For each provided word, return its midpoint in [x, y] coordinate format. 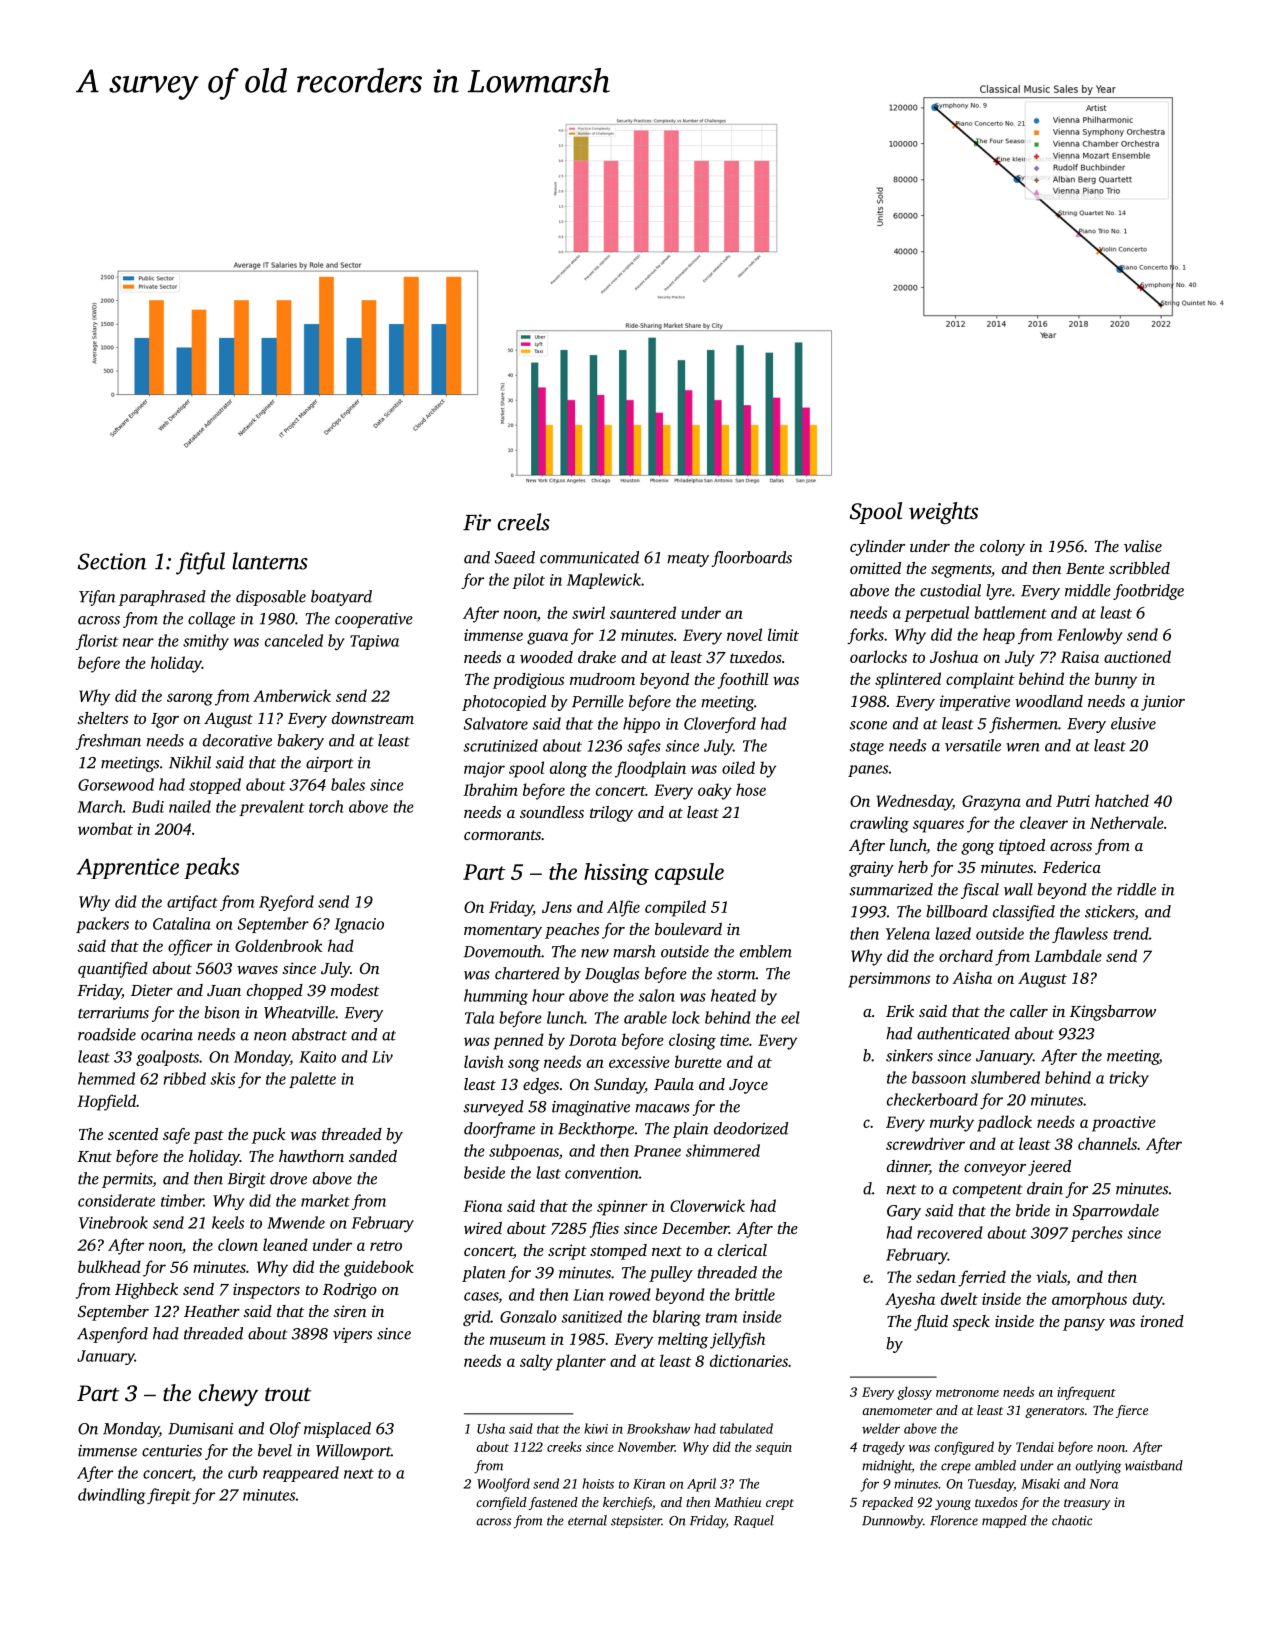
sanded [373, 1156]
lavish [484, 1061]
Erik [900, 1011]
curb [243, 1472]
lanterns [270, 561]
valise [1143, 546]
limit [783, 634]
